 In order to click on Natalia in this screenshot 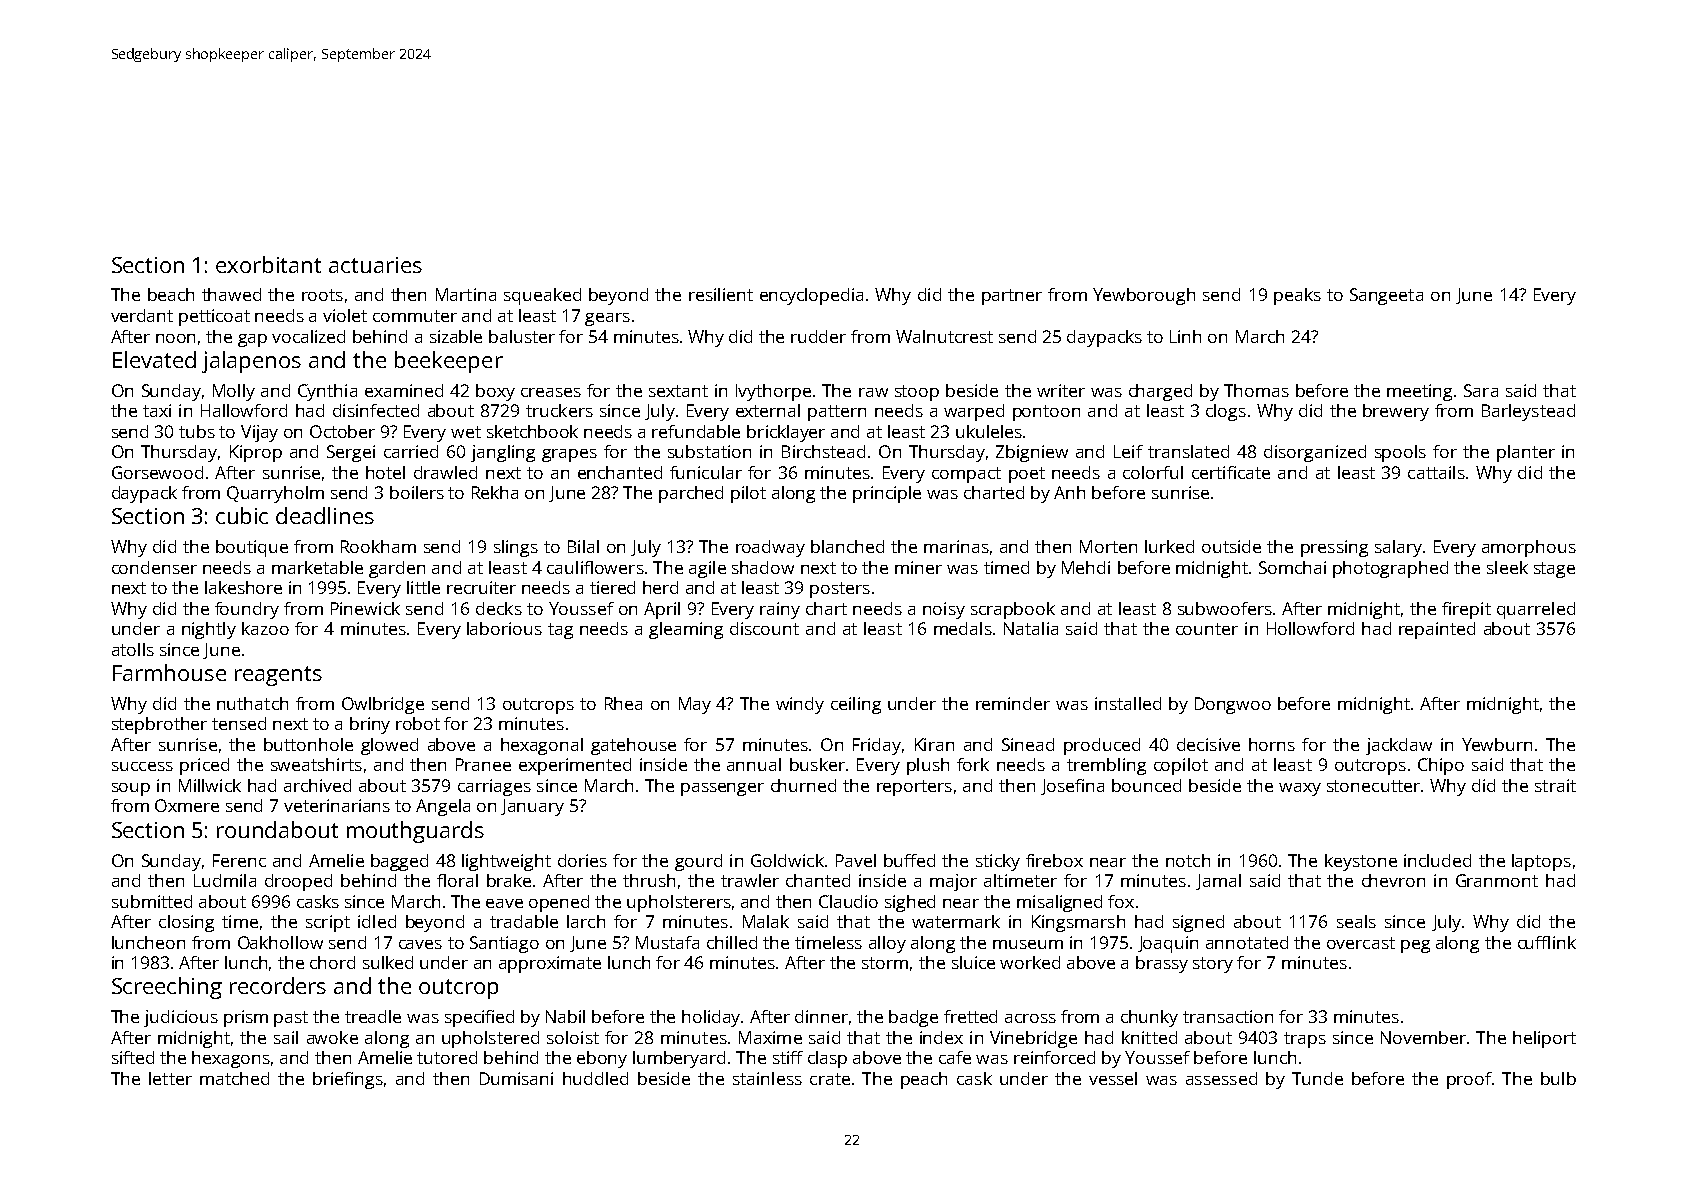, I will do `click(1031, 628)`.
